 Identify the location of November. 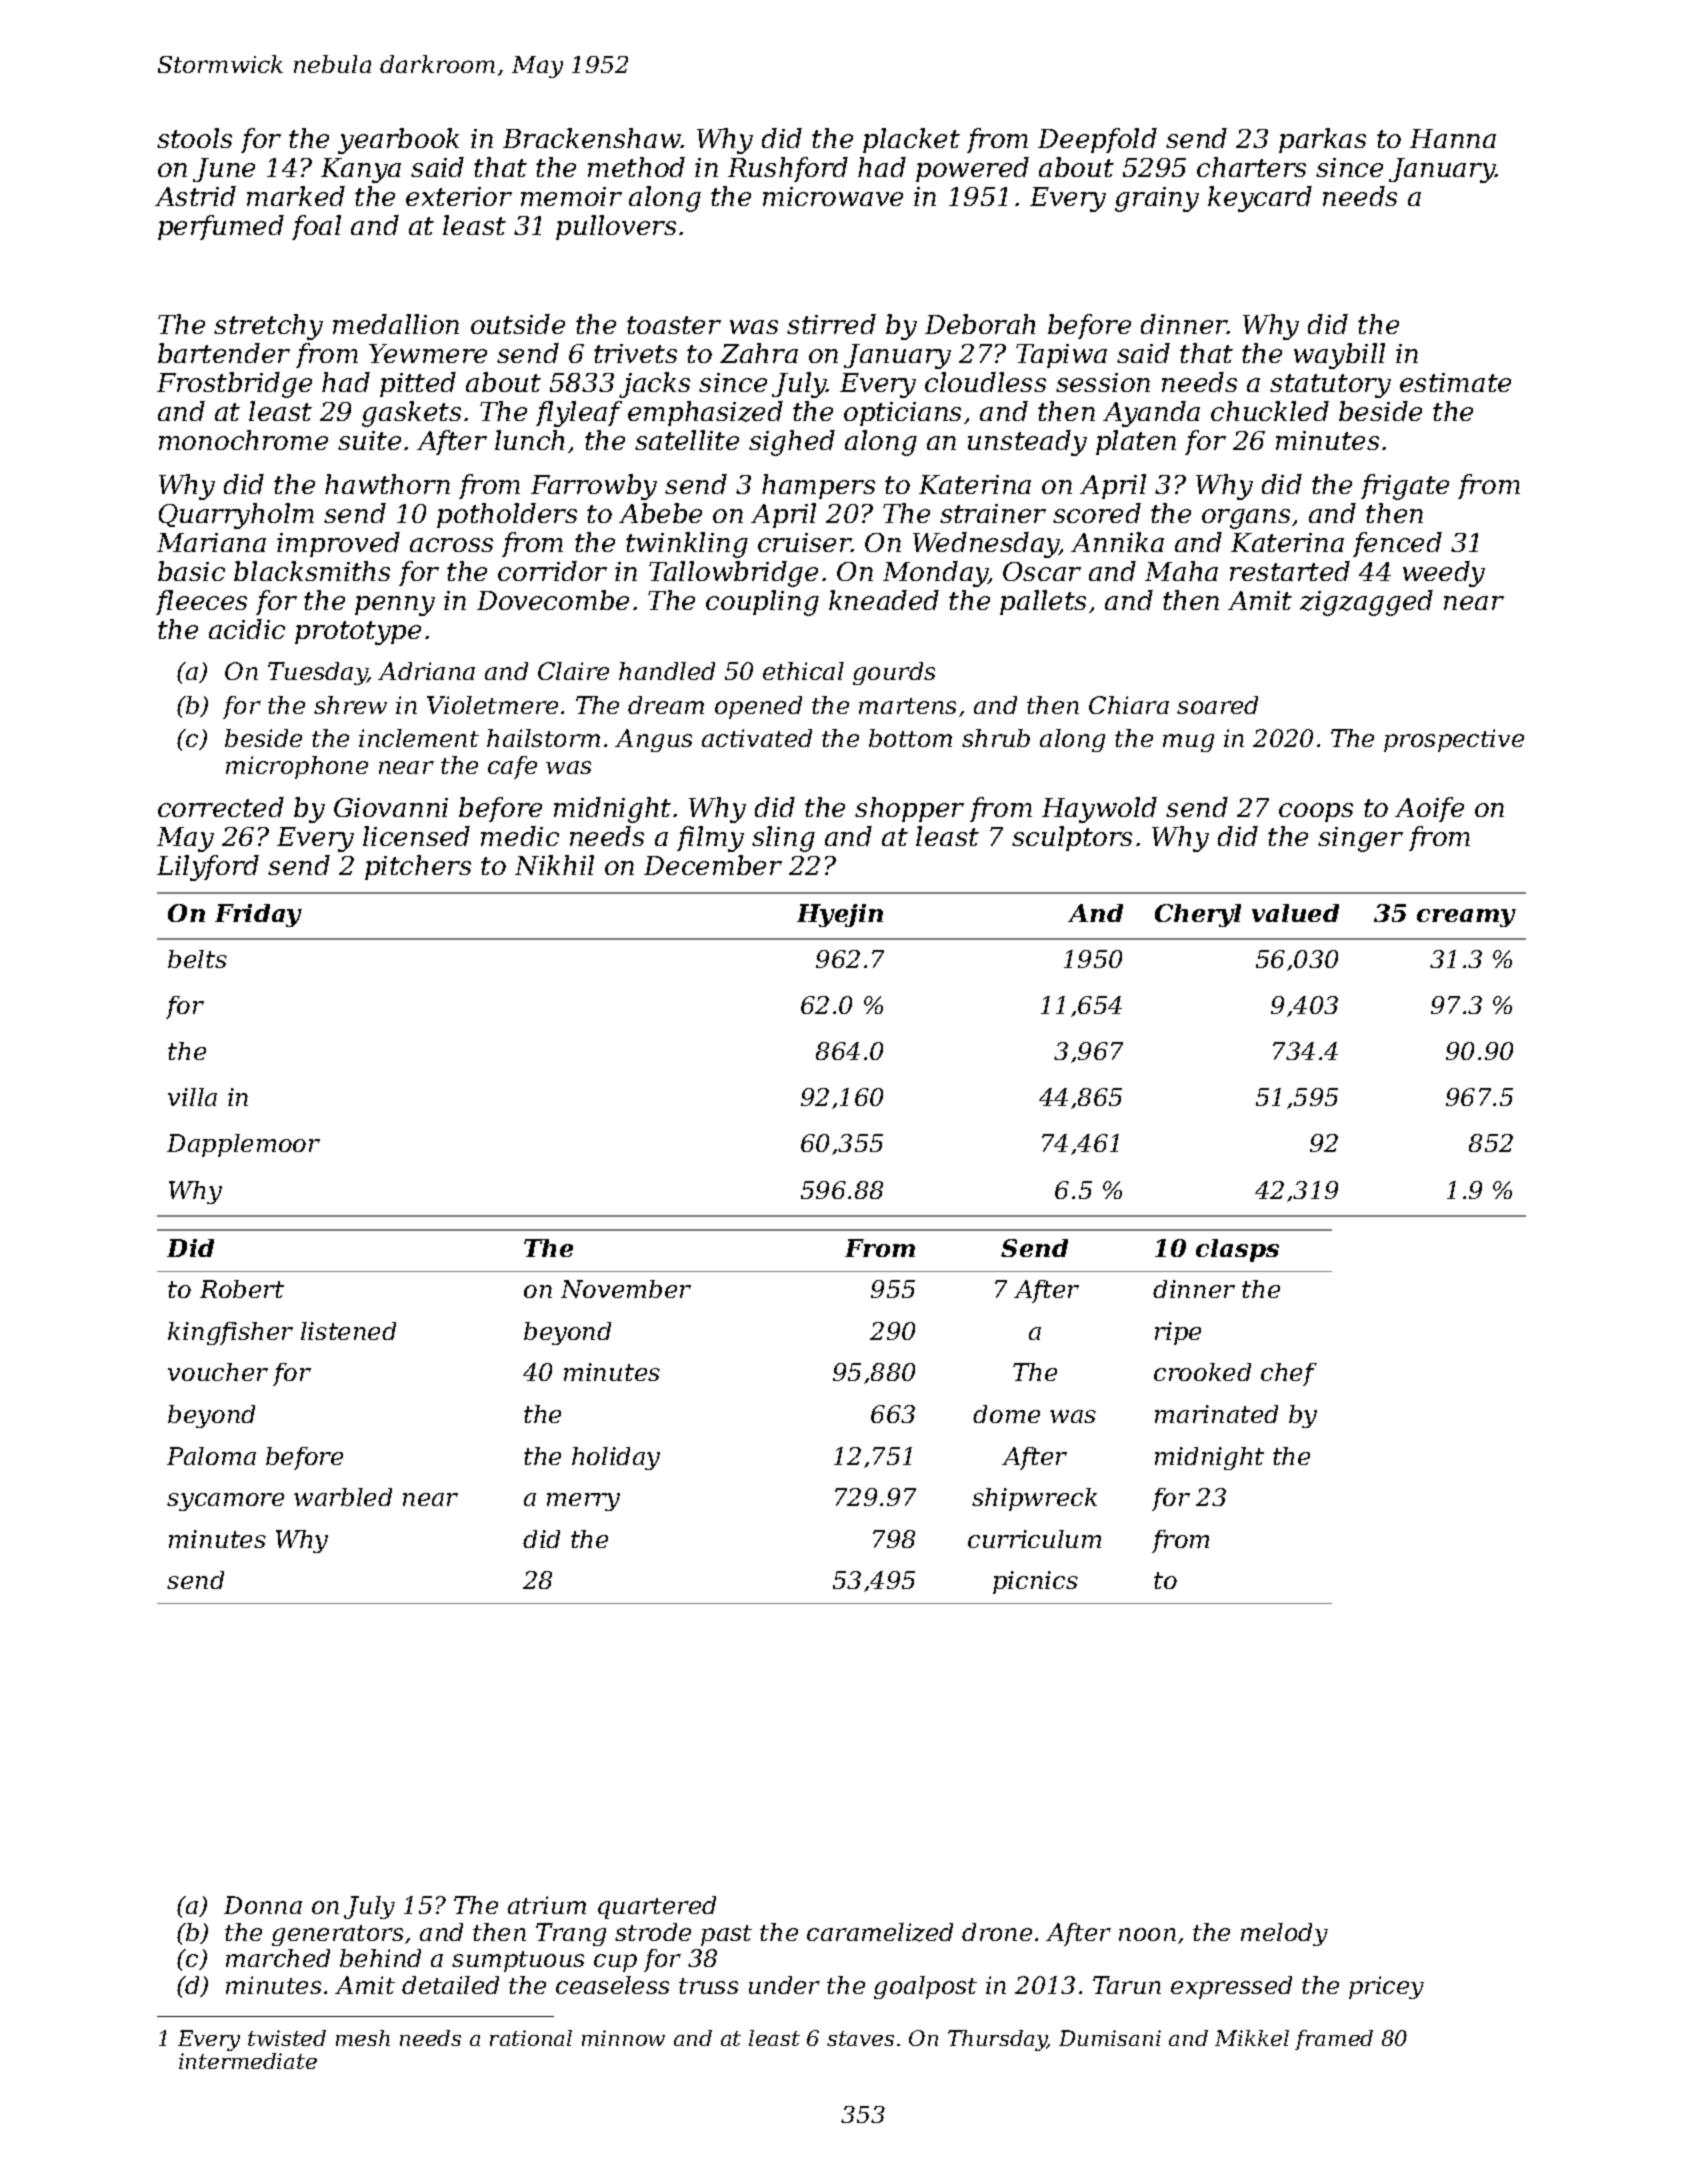
(626, 1289).
